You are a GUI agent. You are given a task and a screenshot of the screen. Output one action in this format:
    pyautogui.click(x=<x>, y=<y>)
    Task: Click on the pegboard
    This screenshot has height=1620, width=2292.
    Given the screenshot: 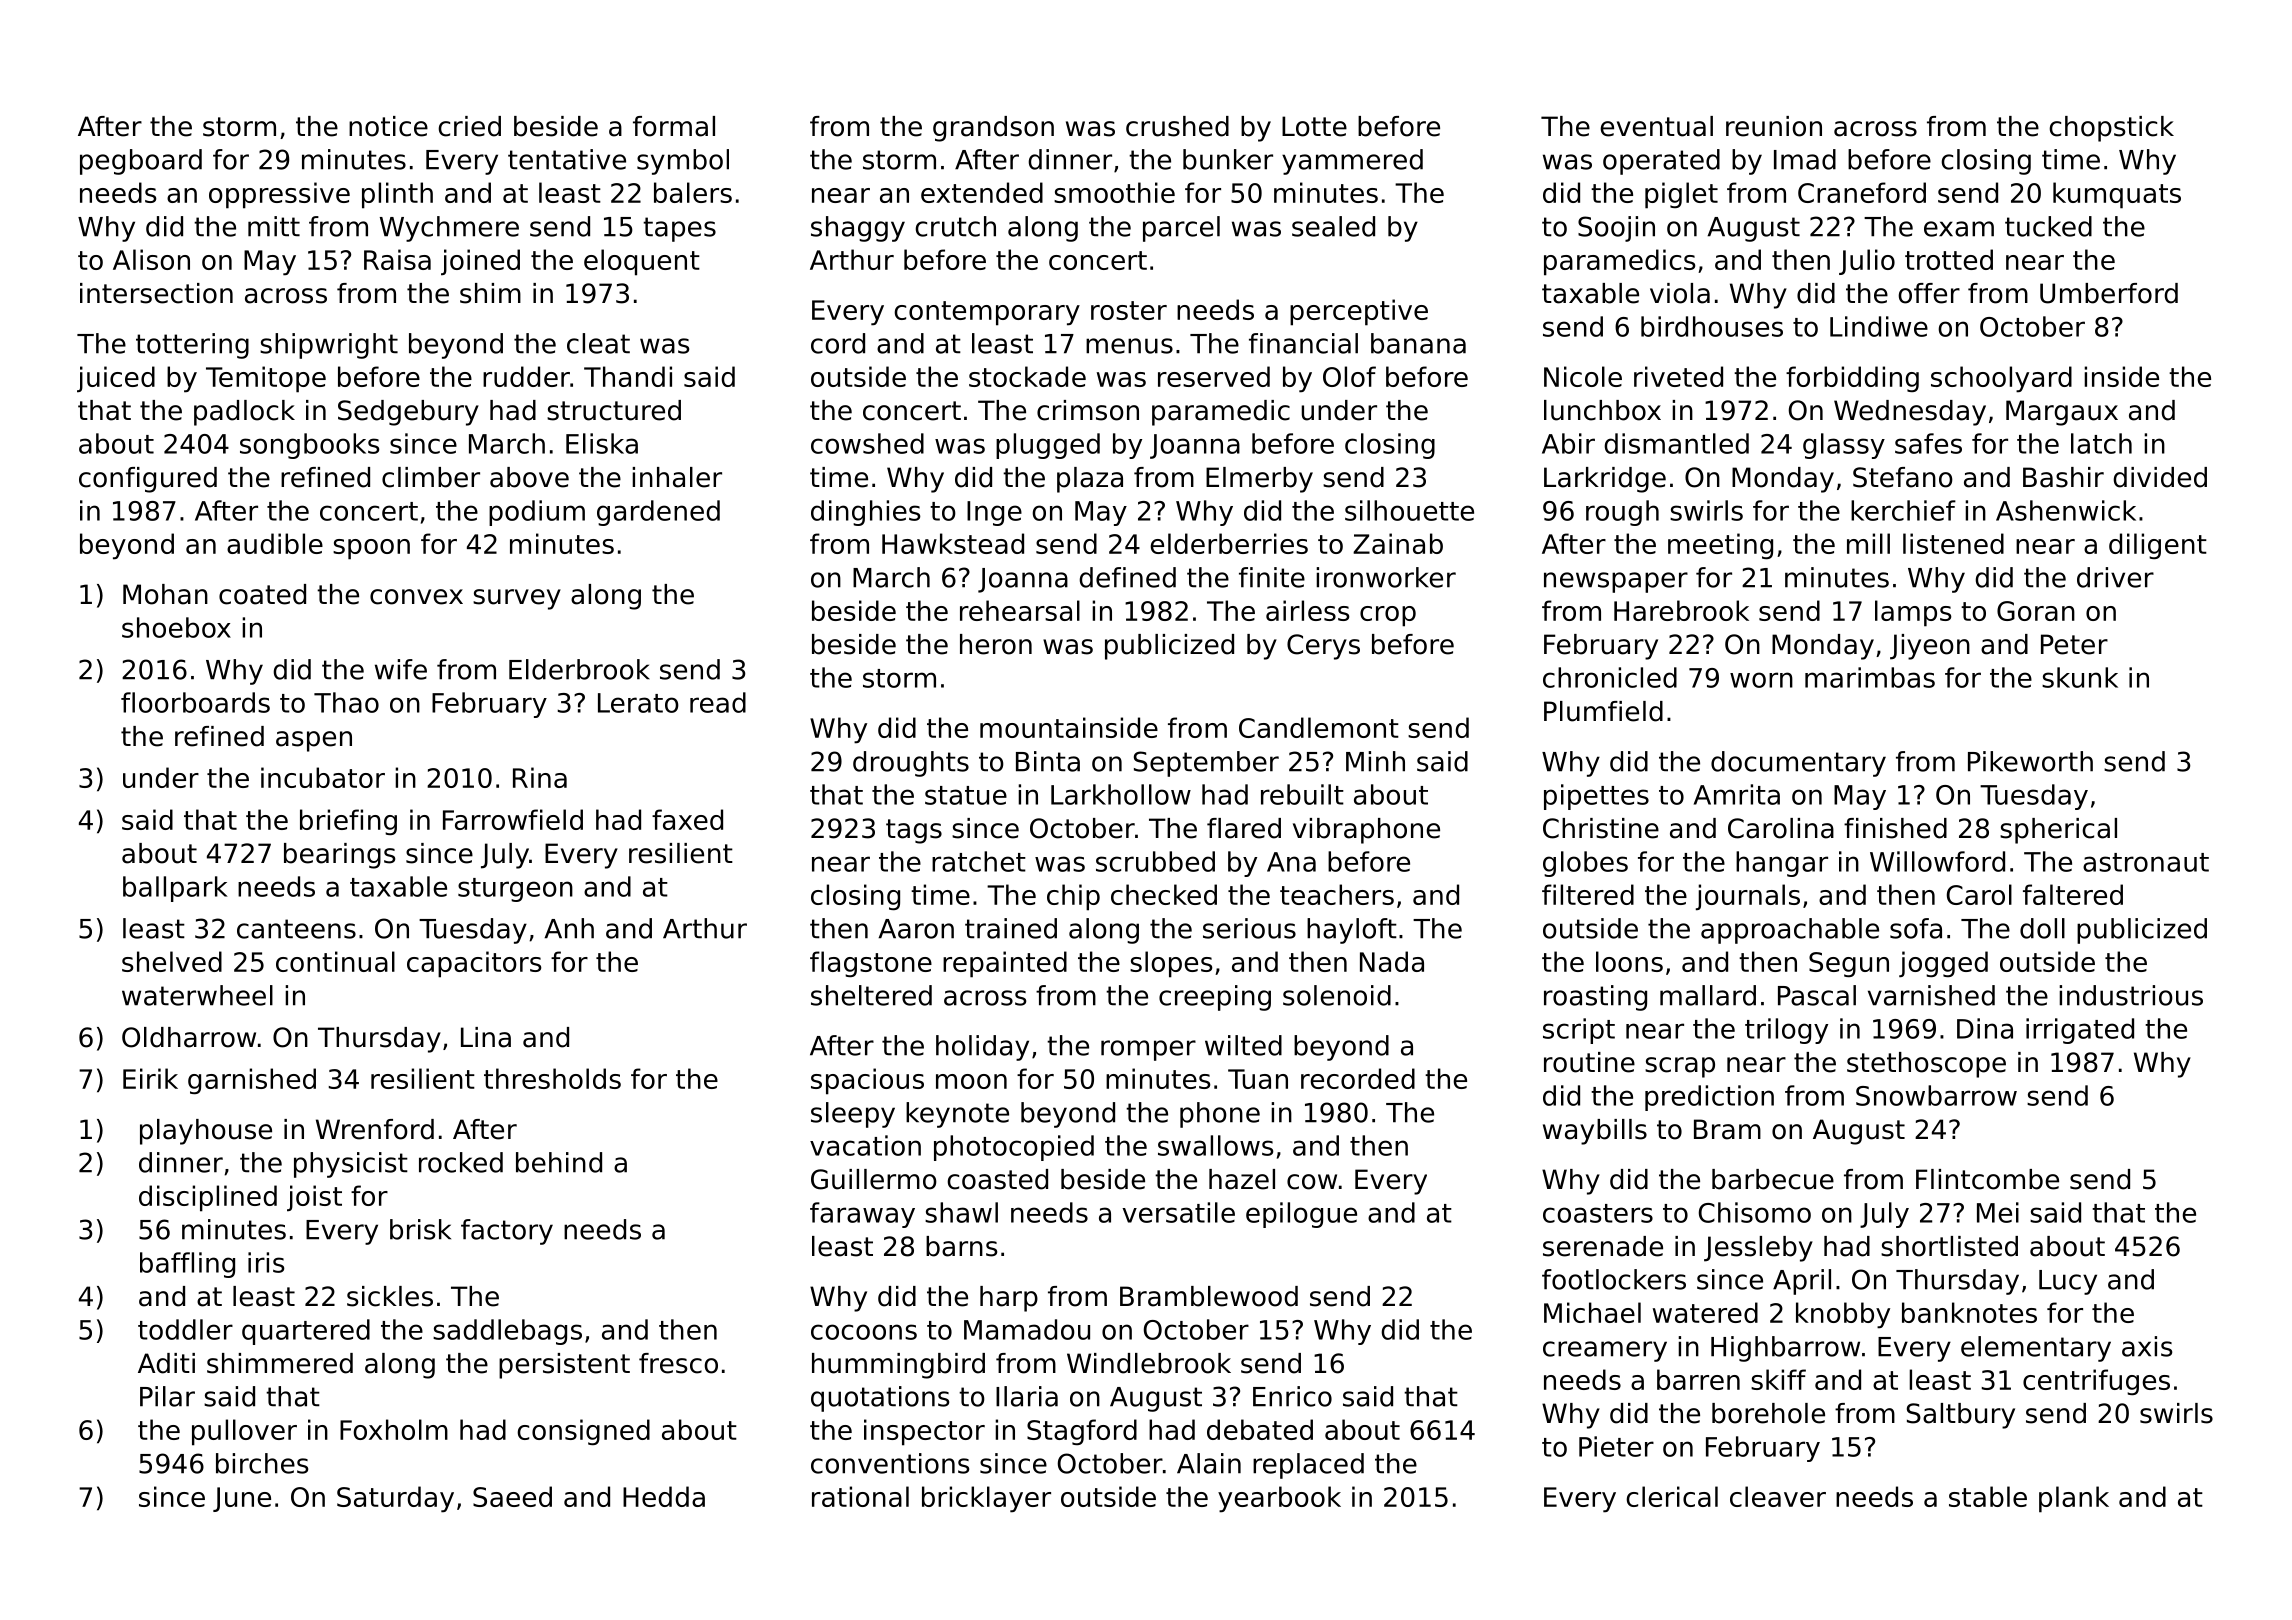 What is the action you would take?
    pyautogui.click(x=141, y=162)
